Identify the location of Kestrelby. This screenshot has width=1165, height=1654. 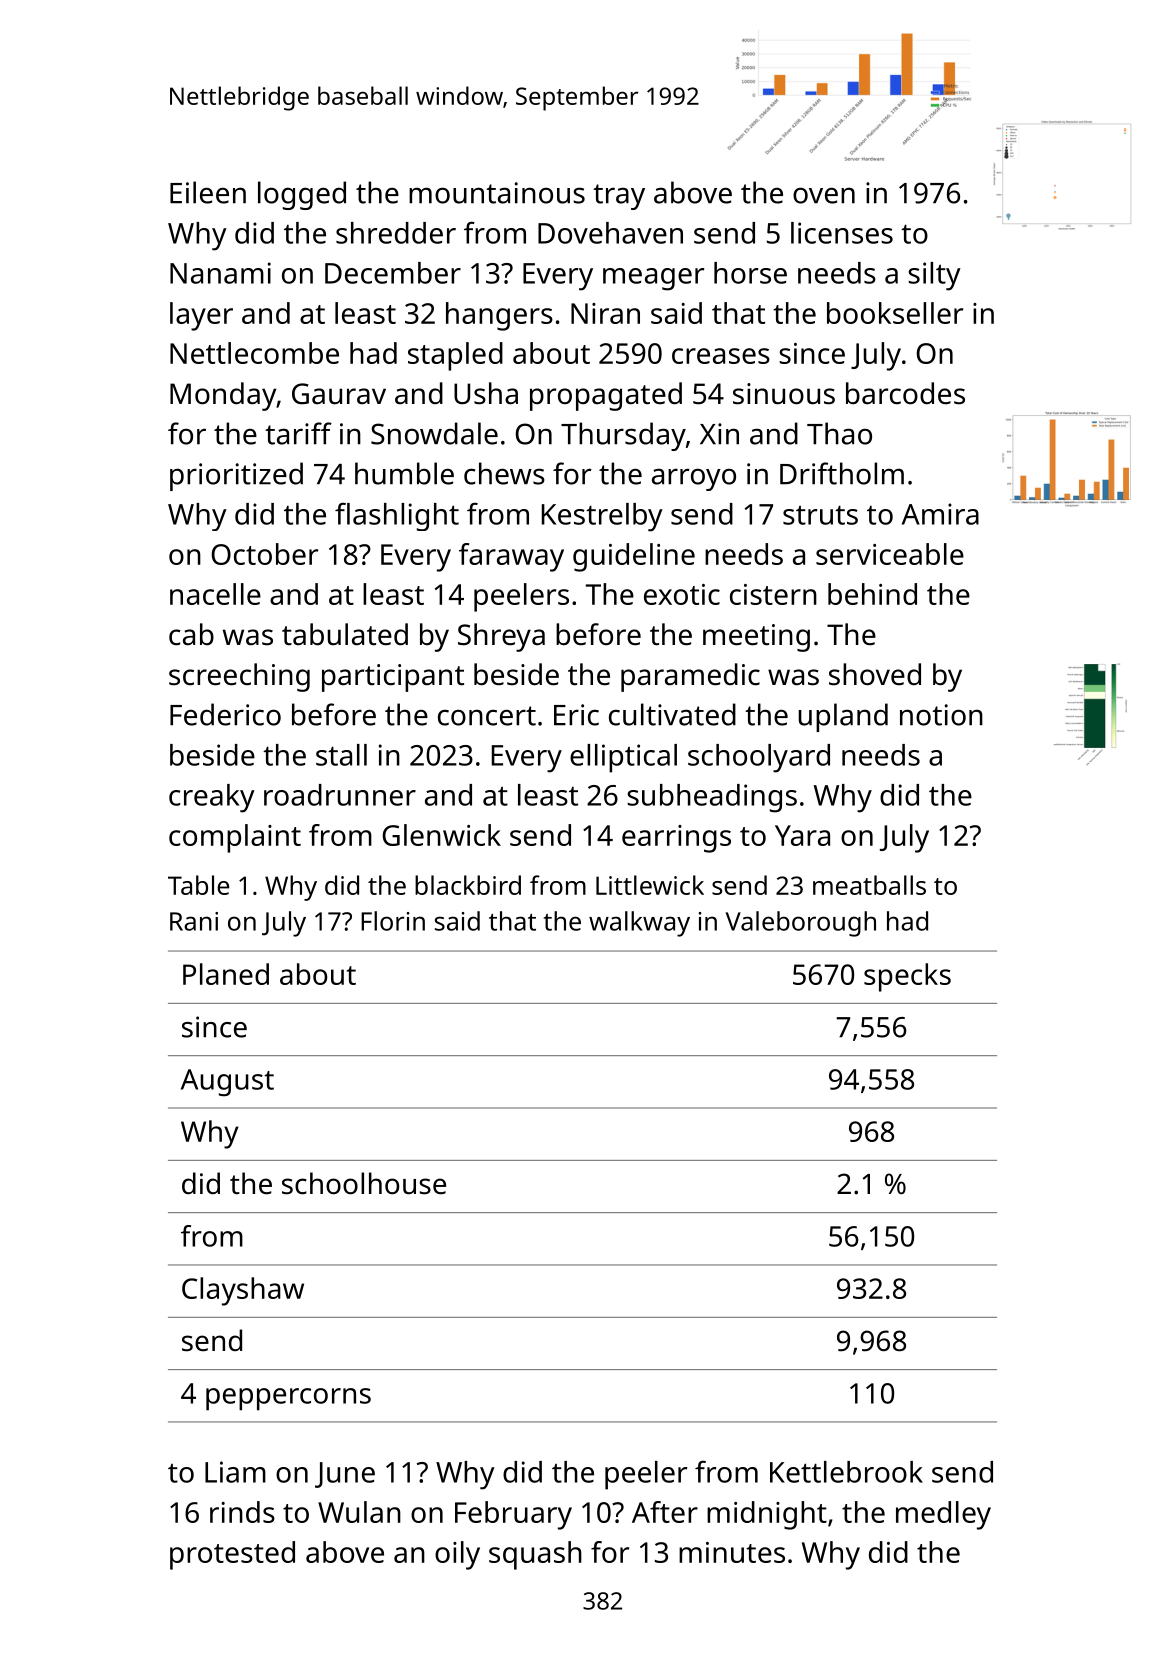
(602, 517).
